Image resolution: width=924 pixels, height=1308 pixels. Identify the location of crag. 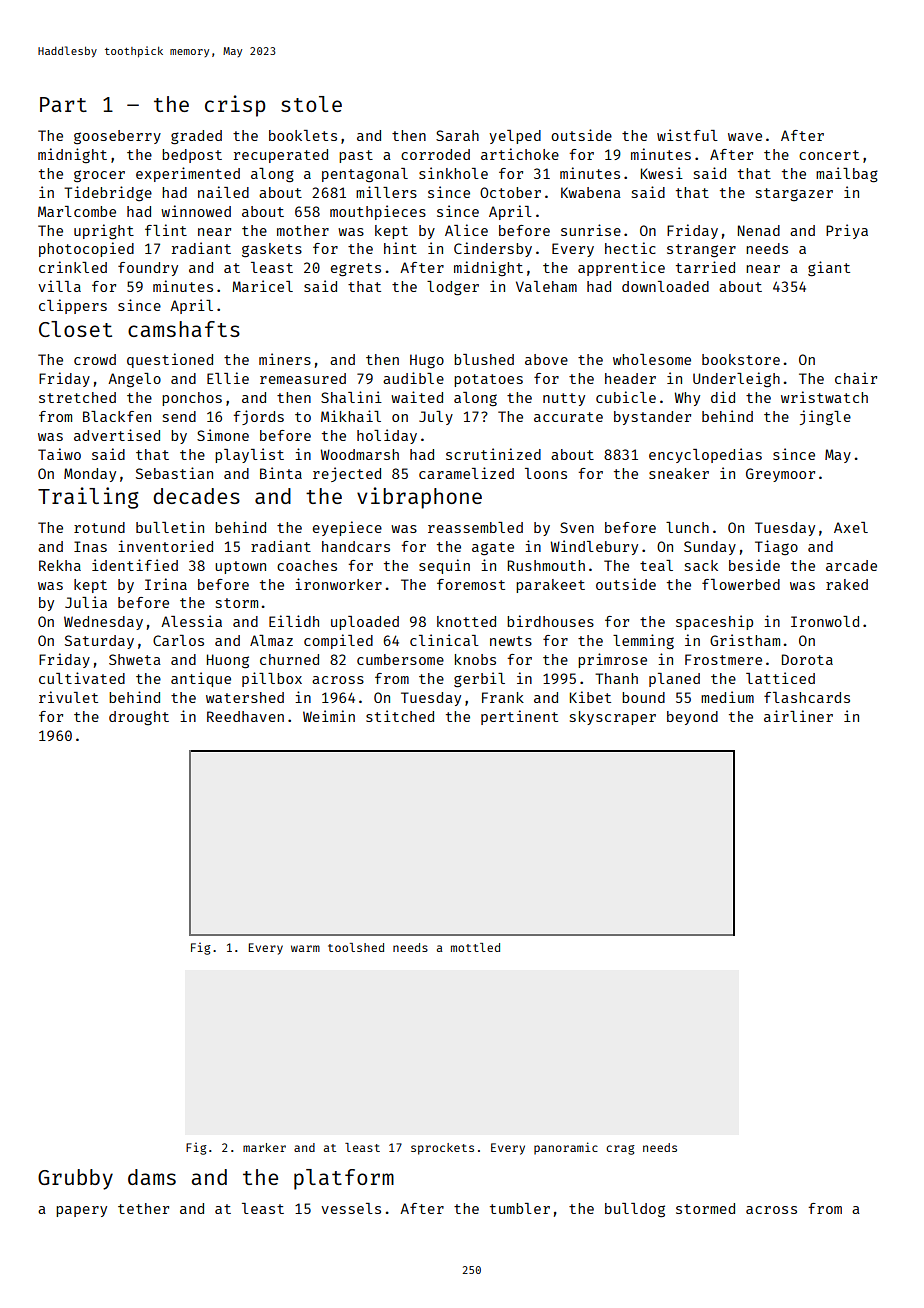
(620, 1150).
